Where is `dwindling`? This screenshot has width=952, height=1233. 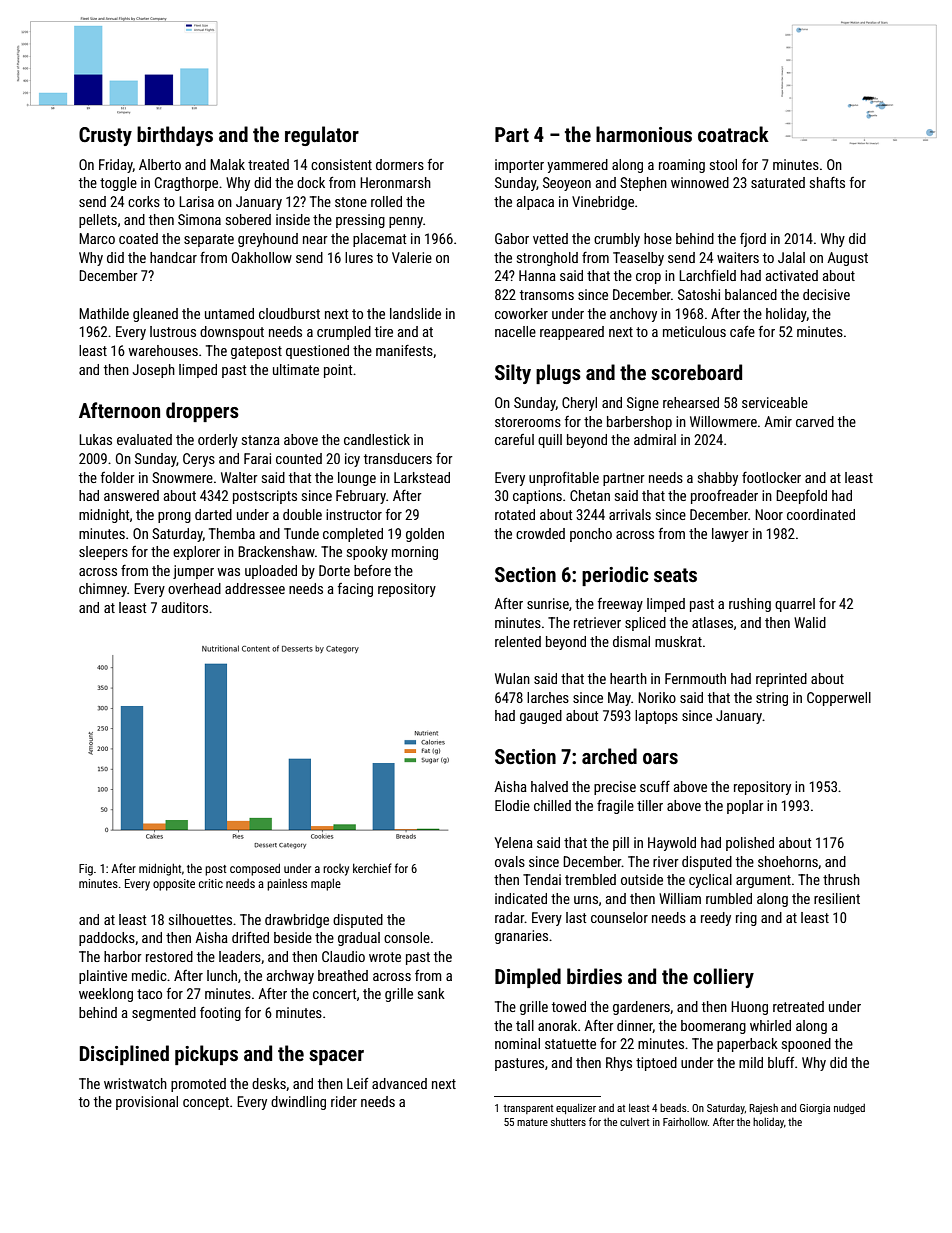
dwindling is located at coordinates (298, 1103).
